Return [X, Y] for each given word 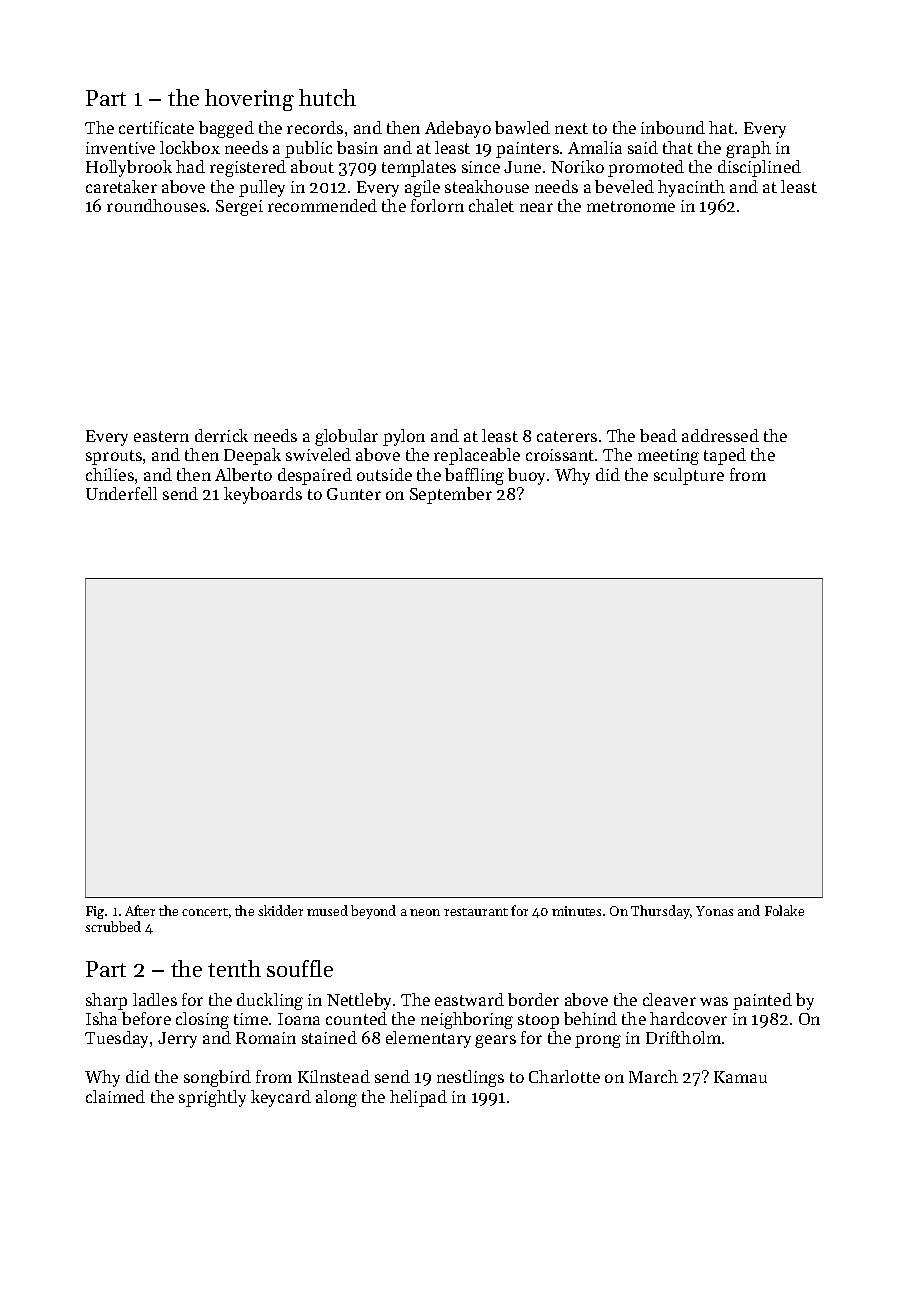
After [140, 910]
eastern [161, 436]
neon [425, 912]
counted [356, 1018]
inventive [120, 148]
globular [346, 437]
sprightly [212, 1098]
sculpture [689, 476]
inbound [673, 127]
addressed [720, 435]
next [571, 128]
